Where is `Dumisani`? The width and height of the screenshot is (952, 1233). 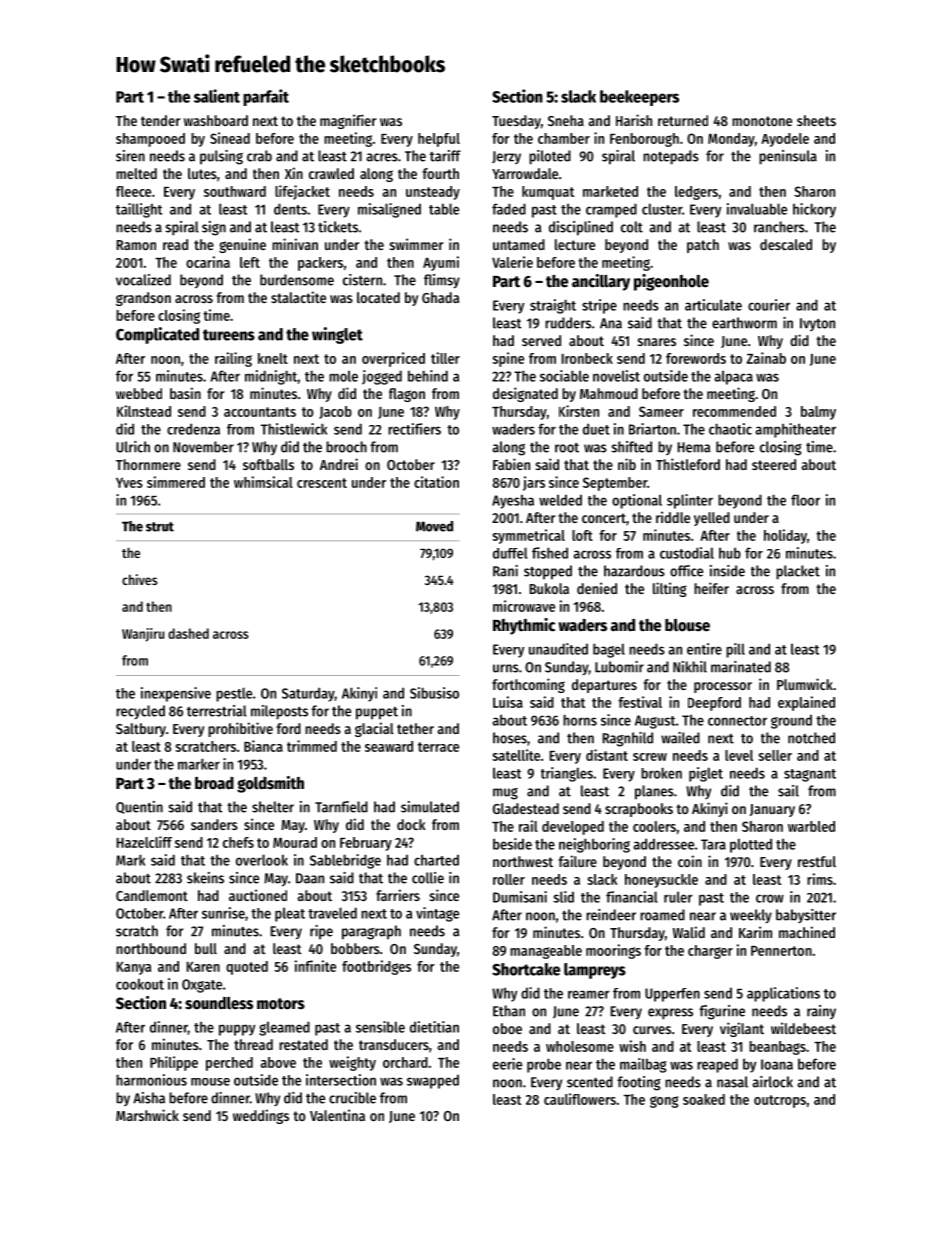 Dumisani is located at coordinates (520, 897).
